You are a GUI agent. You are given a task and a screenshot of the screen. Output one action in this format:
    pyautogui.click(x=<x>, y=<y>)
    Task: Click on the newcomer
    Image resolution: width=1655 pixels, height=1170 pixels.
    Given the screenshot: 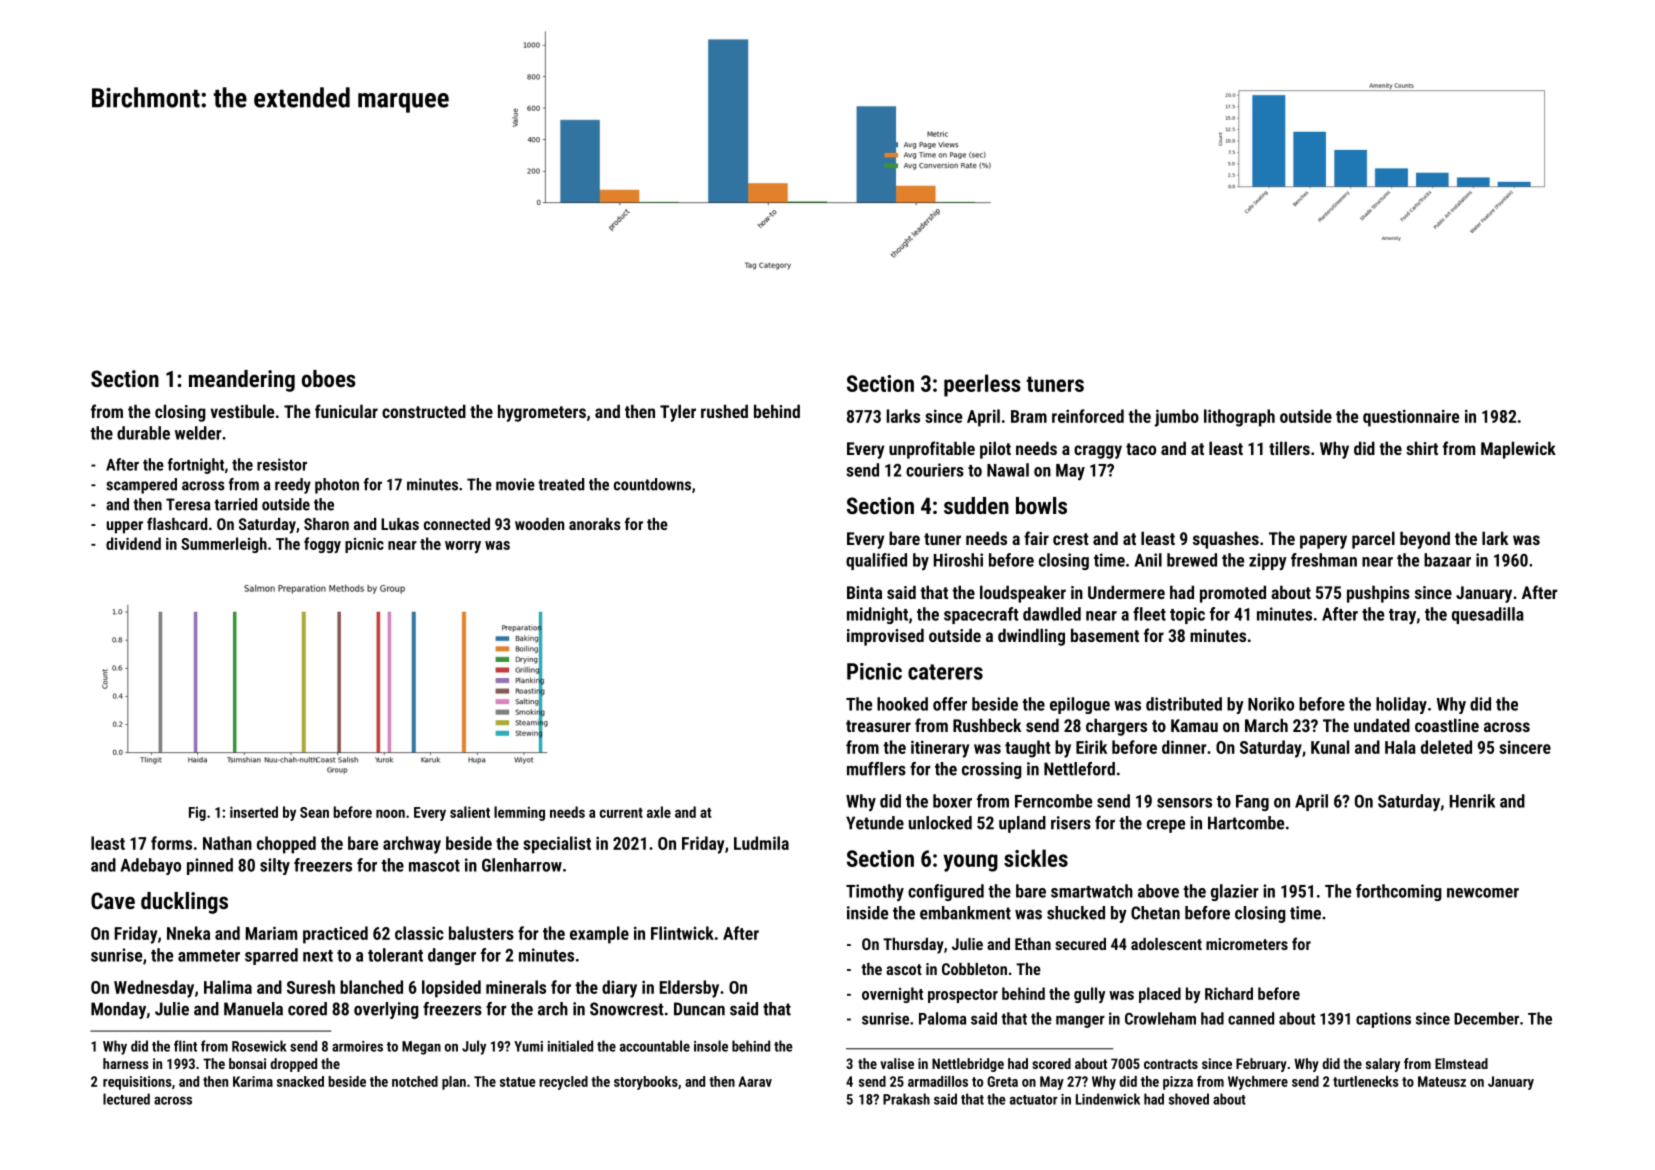 What is the action you would take?
    pyautogui.click(x=1483, y=893)
